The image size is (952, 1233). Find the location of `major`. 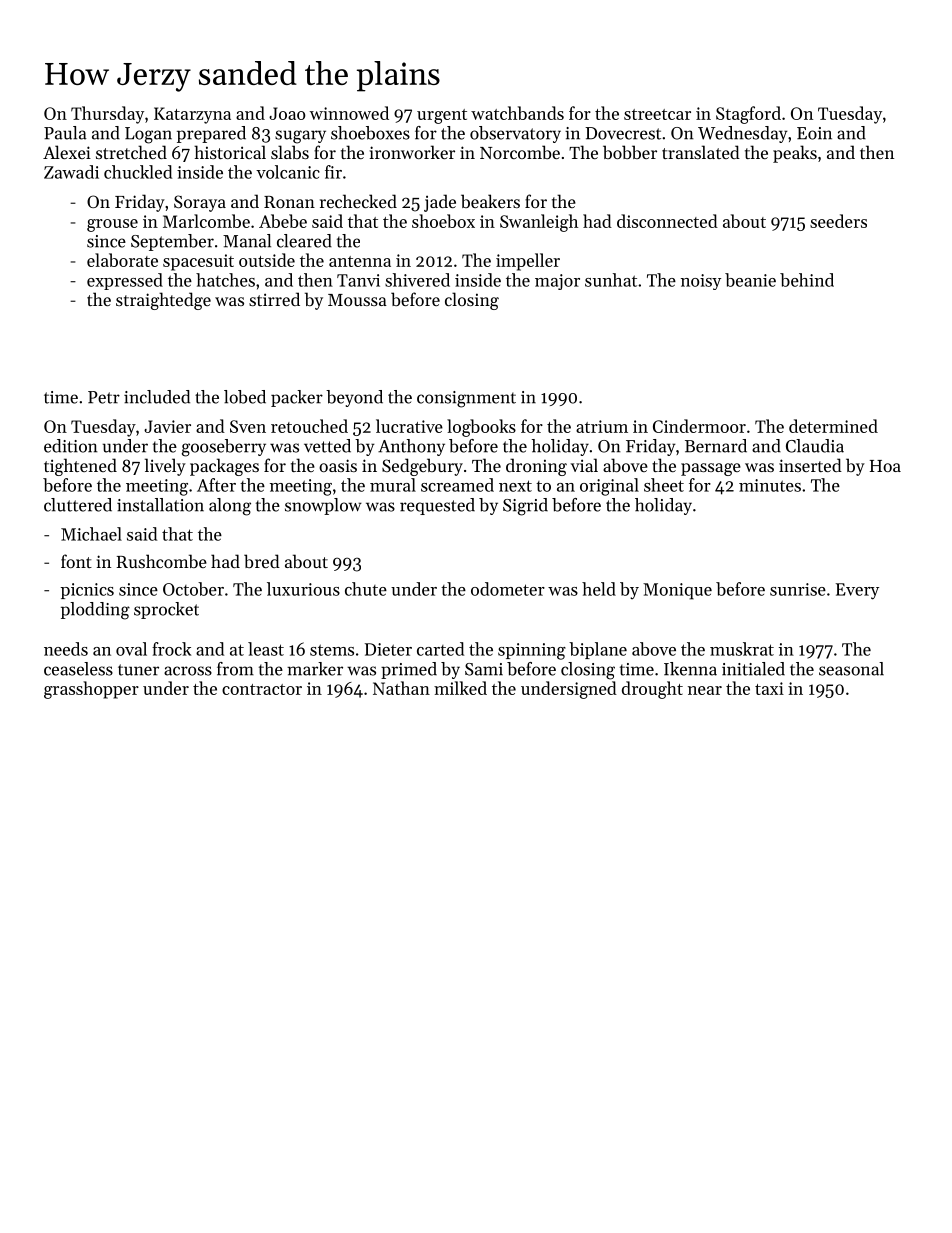

major is located at coordinates (557, 282).
